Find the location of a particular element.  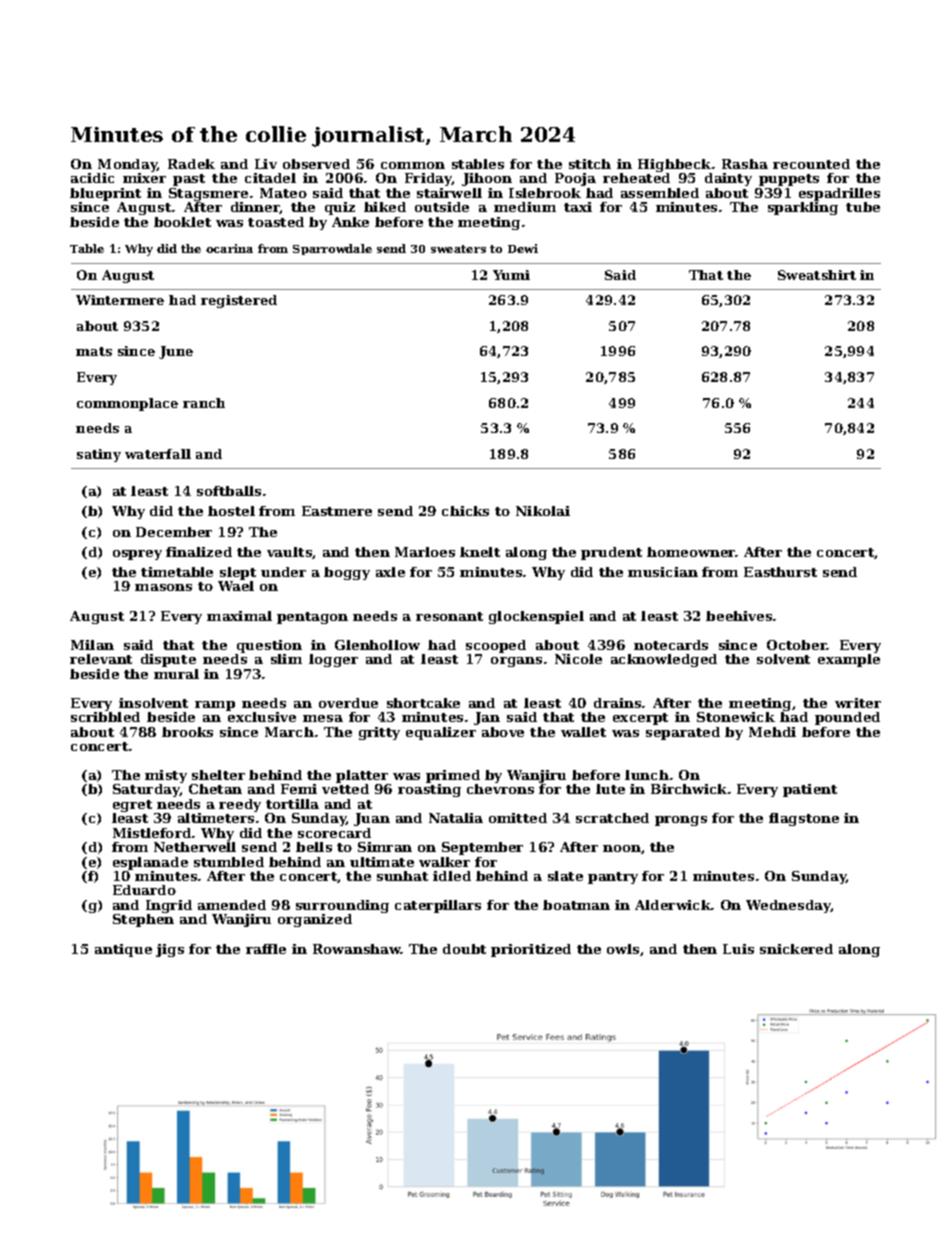

shortcake is located at coordinates (423, 703).
